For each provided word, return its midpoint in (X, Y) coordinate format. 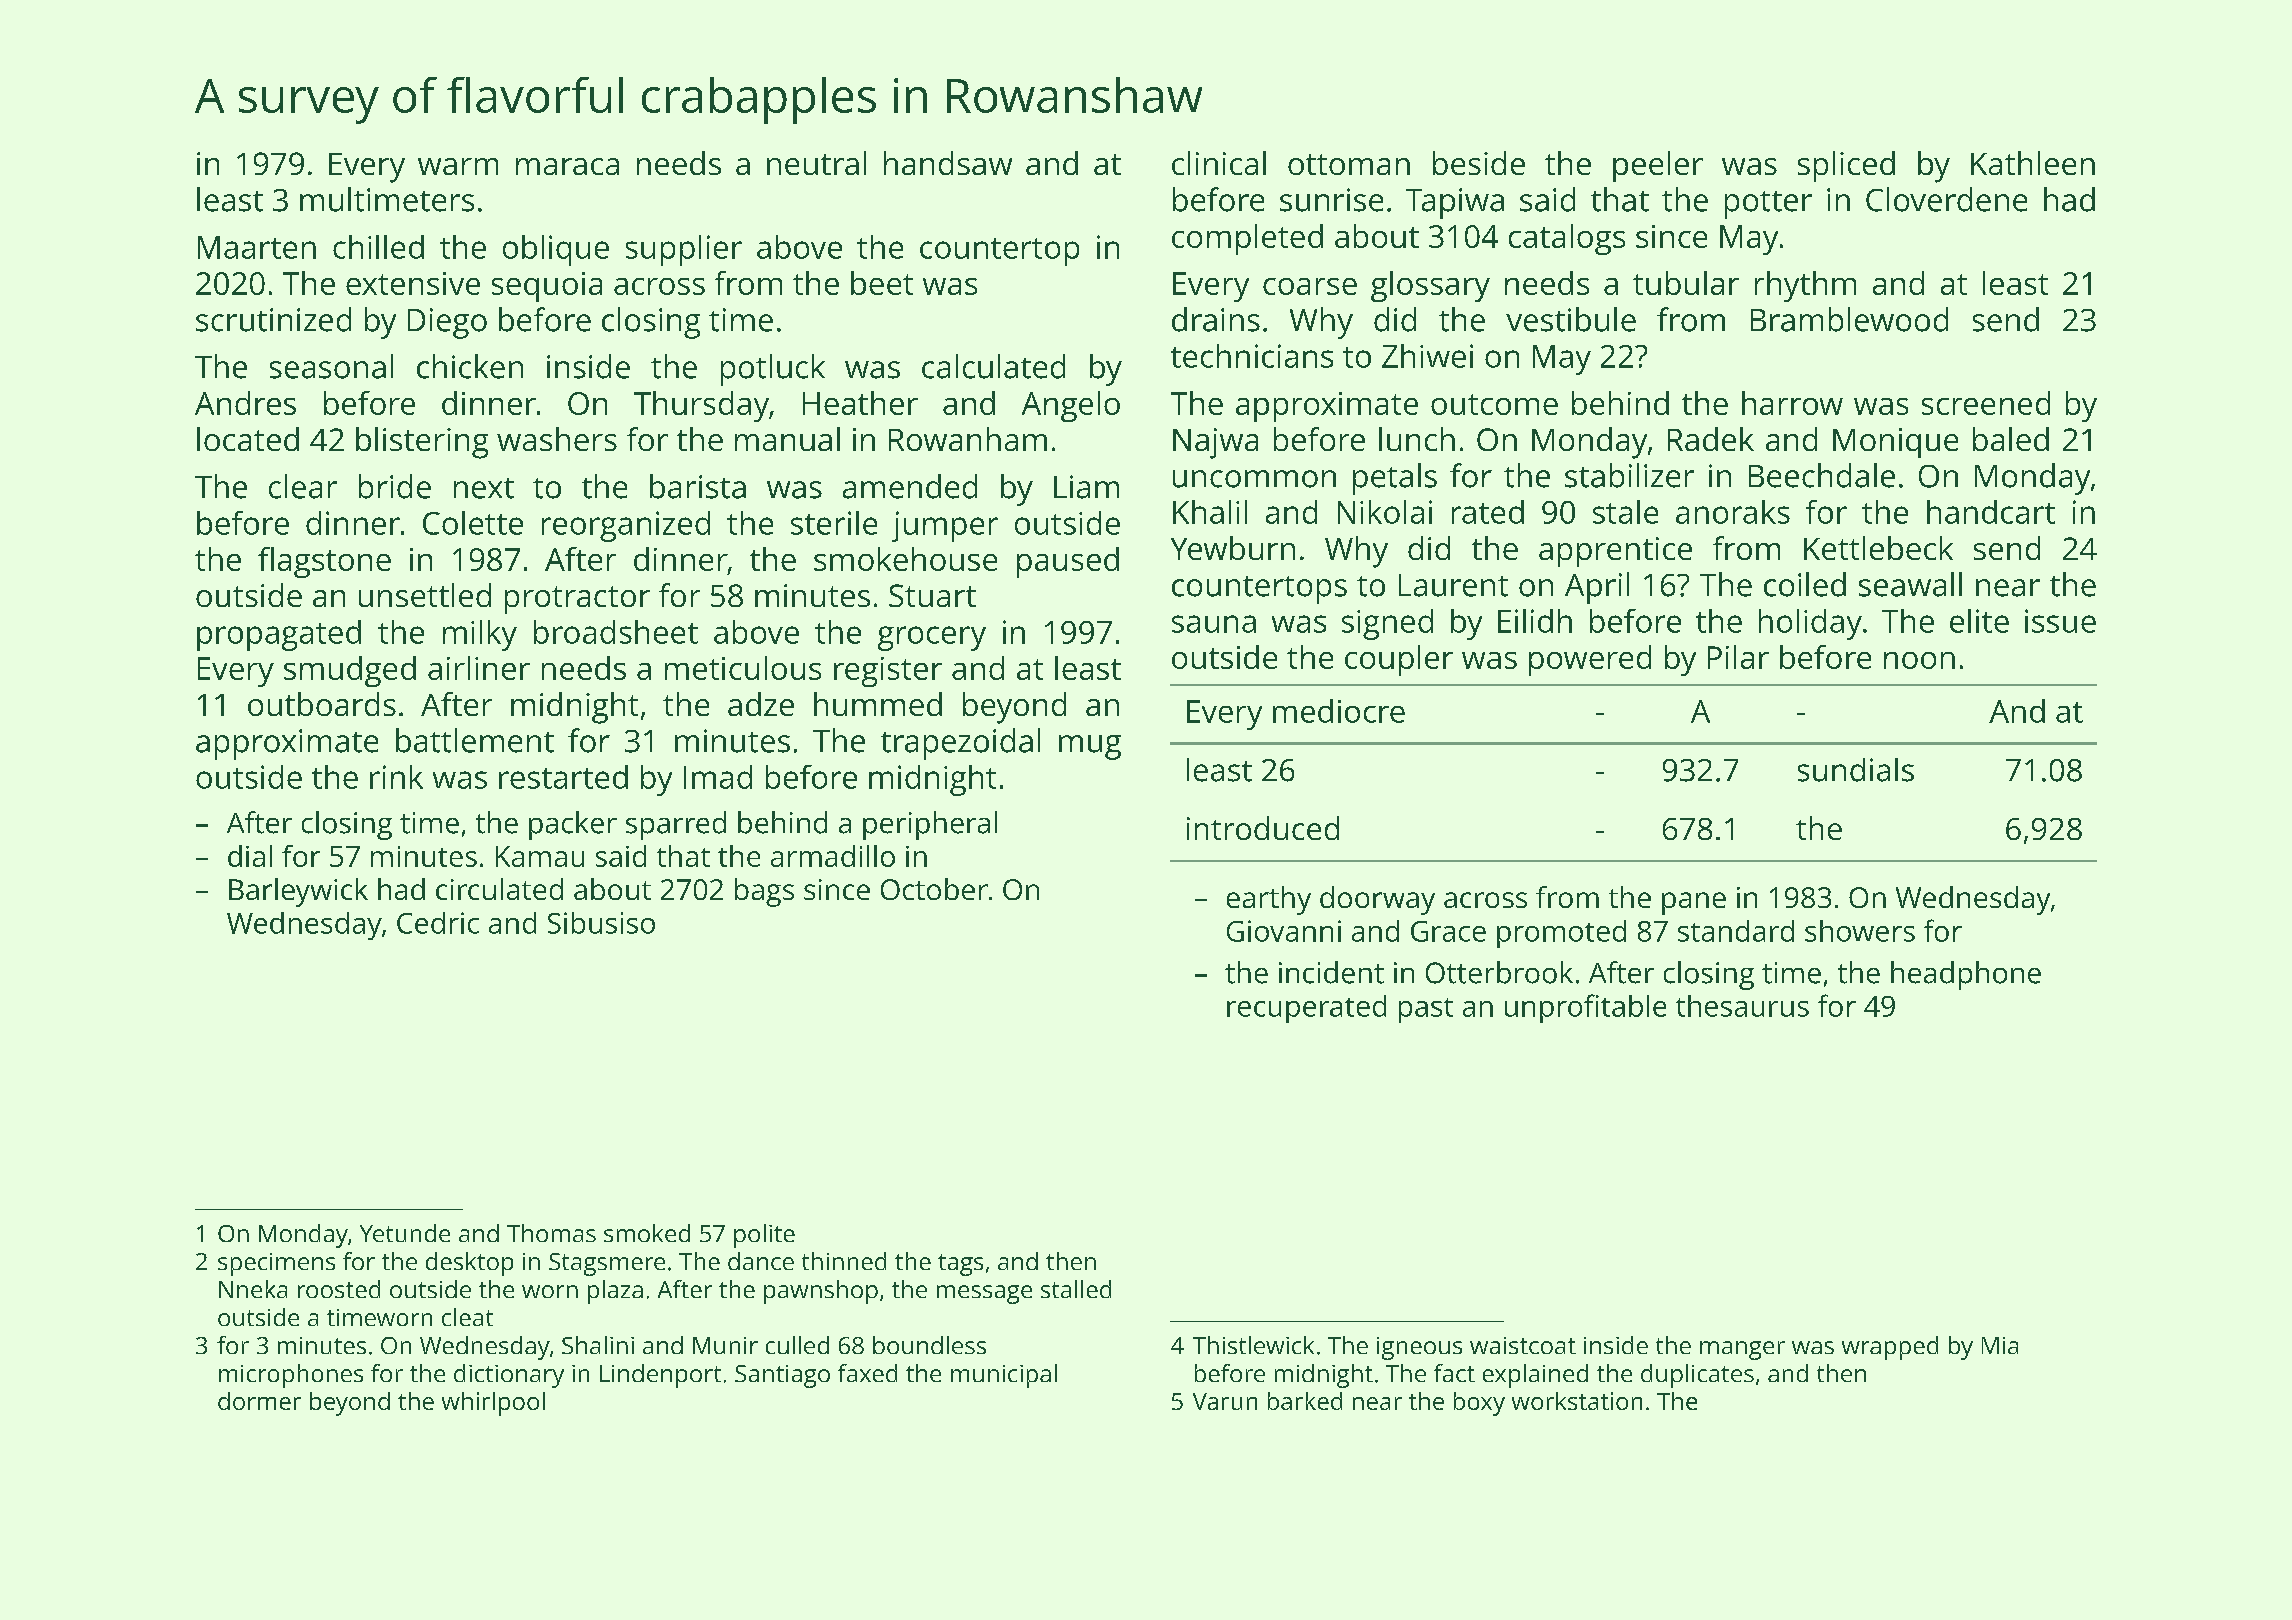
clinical (1219, 163)
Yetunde (405, 1233)
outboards (322, 704)
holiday (1810, 624)
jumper (945, 526)
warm (458, 166)
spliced (1846, 166)
